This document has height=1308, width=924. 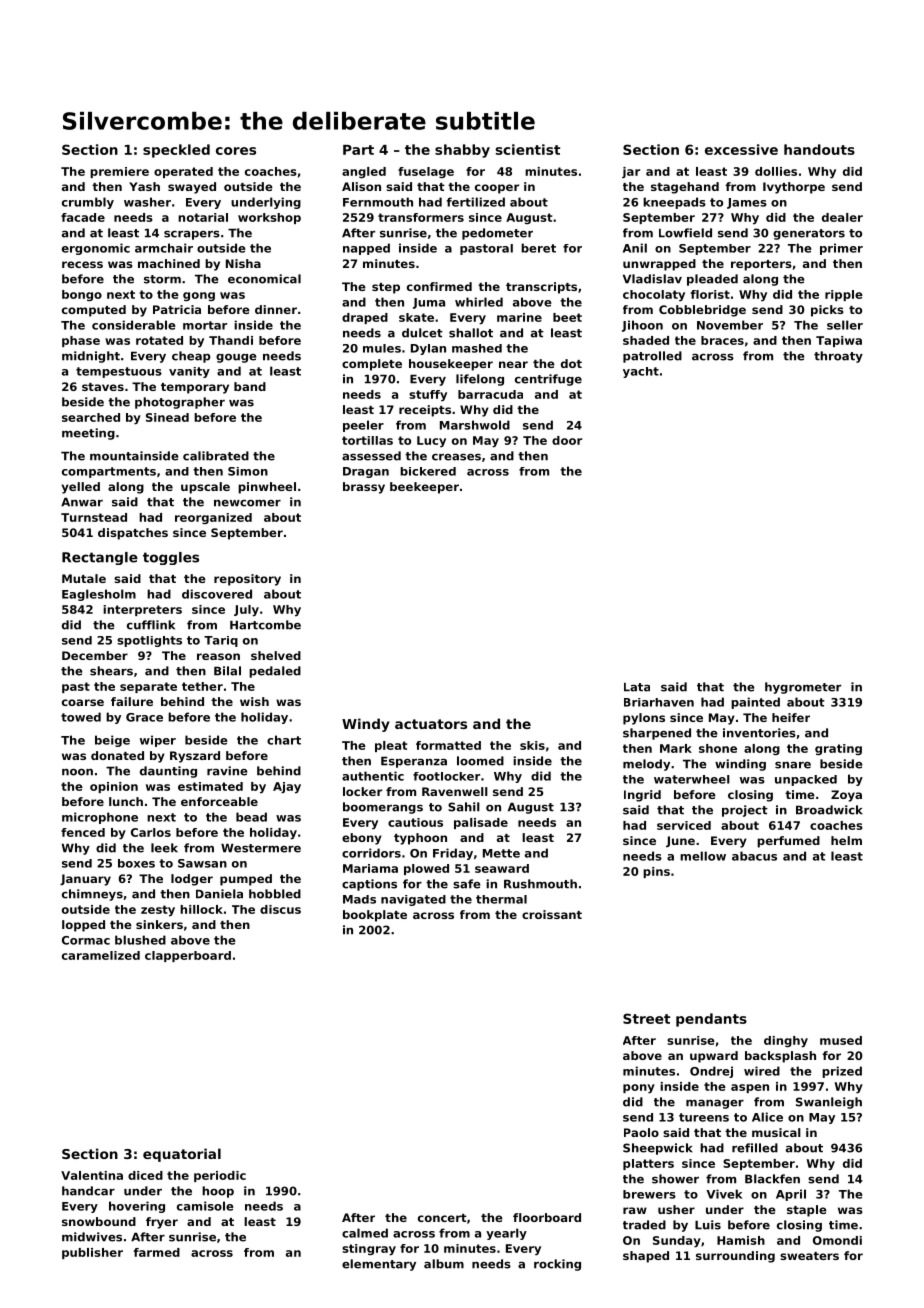 I want to click on pedometer, so click(x=497, y=234).
